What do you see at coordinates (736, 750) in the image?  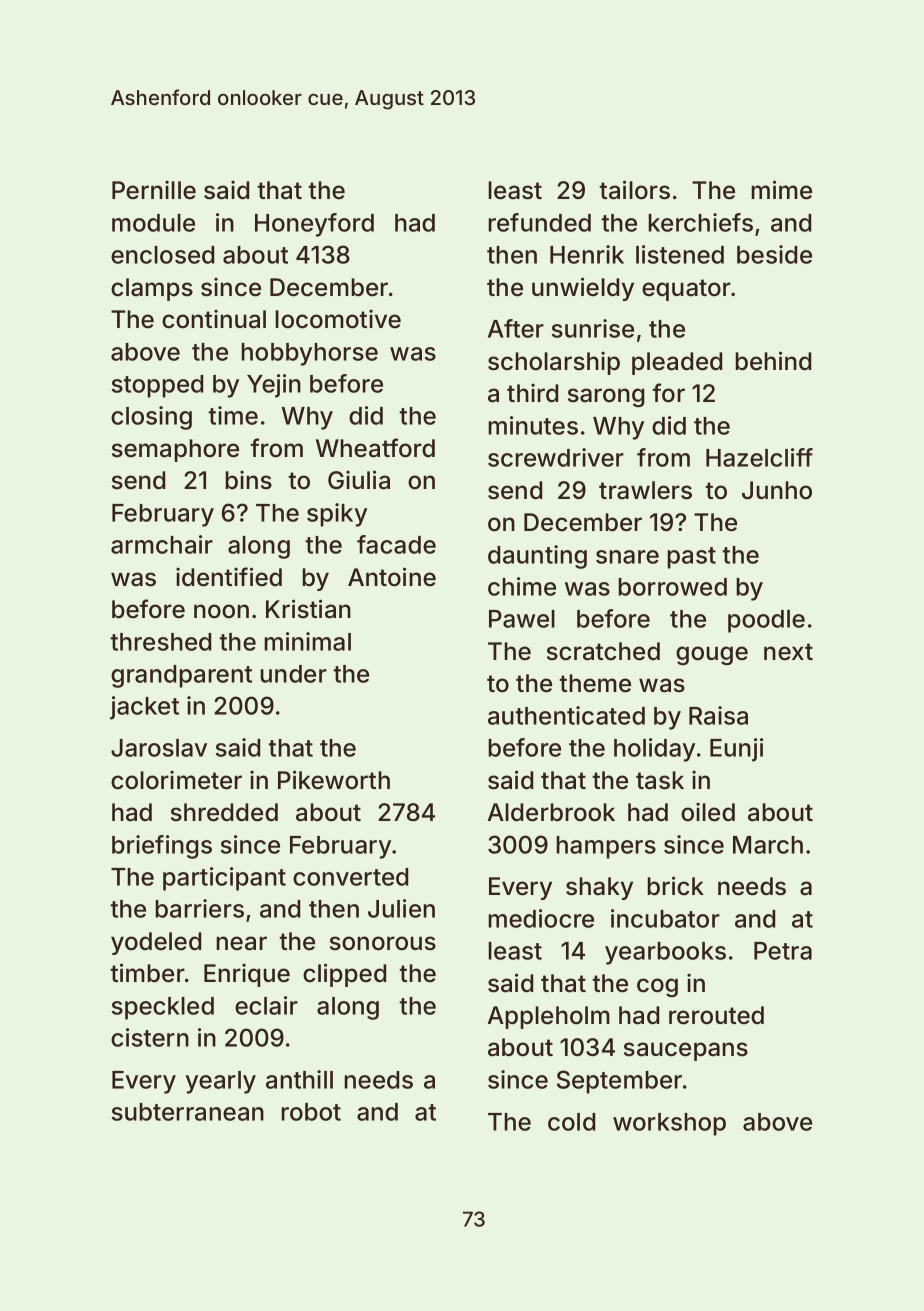 I see `Eunji` at bounding box center [736, 750].
